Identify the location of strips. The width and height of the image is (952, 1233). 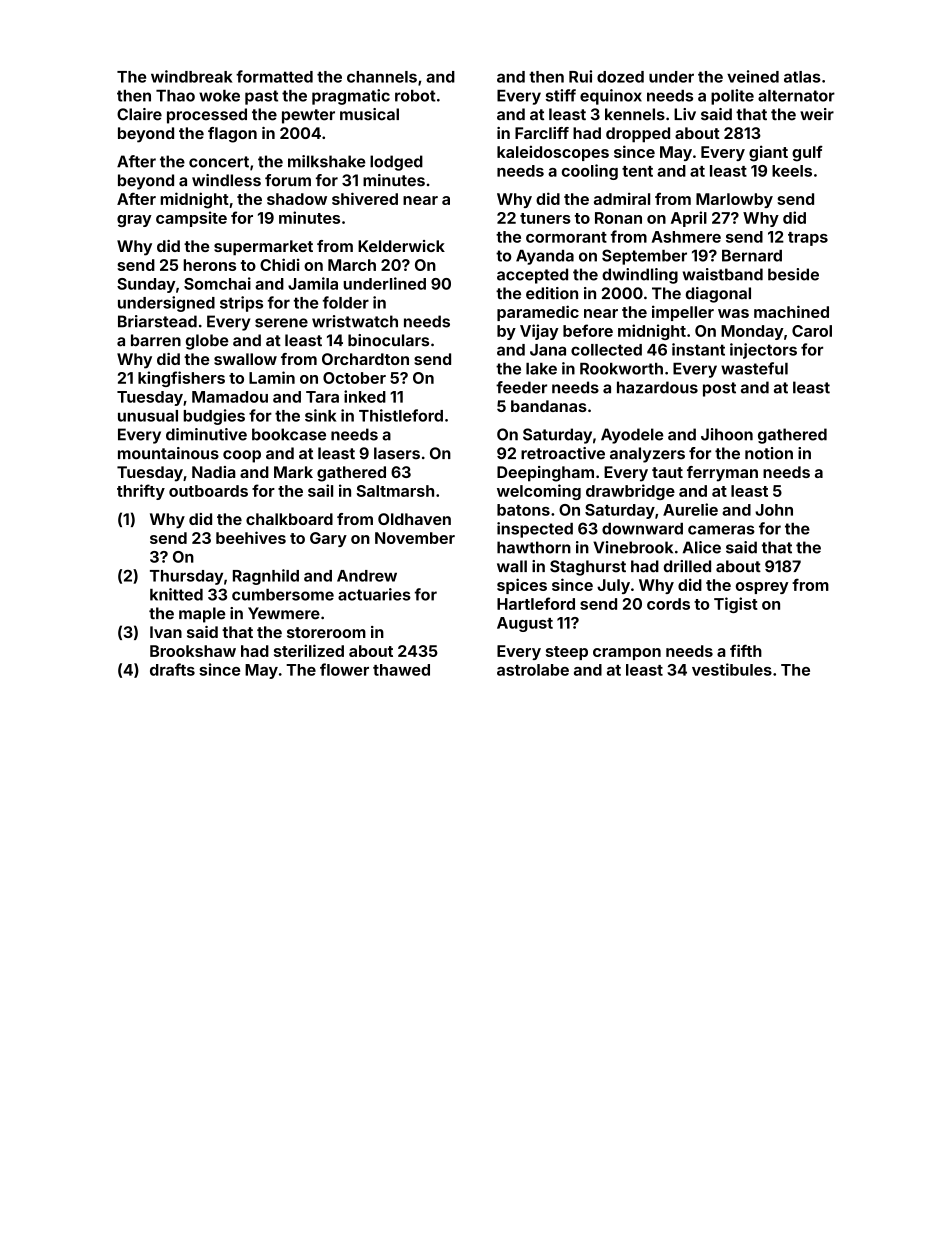
(241, 304).
